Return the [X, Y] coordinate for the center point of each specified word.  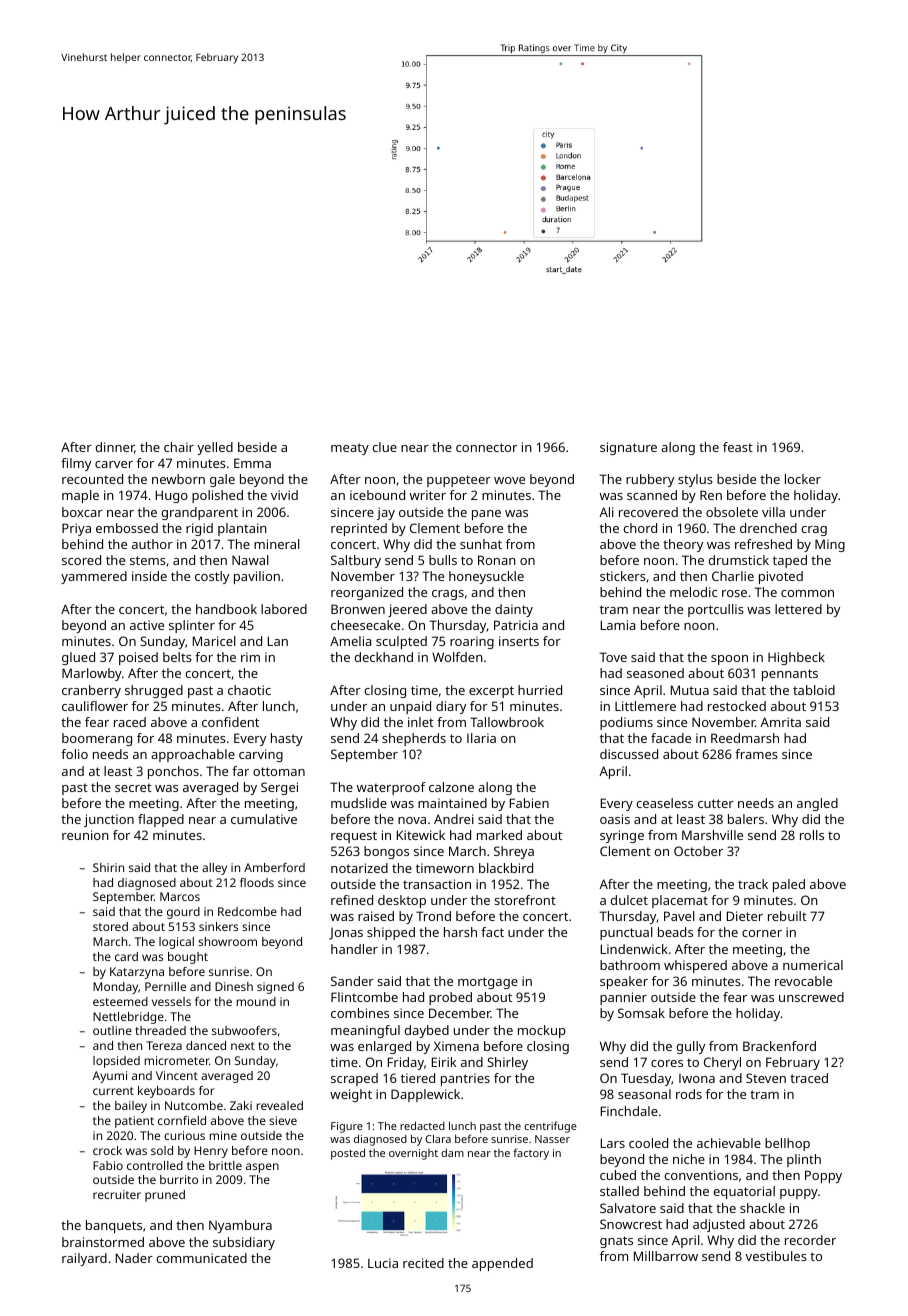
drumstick [738, 560]
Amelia [351, 641]
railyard [84, 1259]
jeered [407, 610]
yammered [94, 577]
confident [230, 722]
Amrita [780, 722]
